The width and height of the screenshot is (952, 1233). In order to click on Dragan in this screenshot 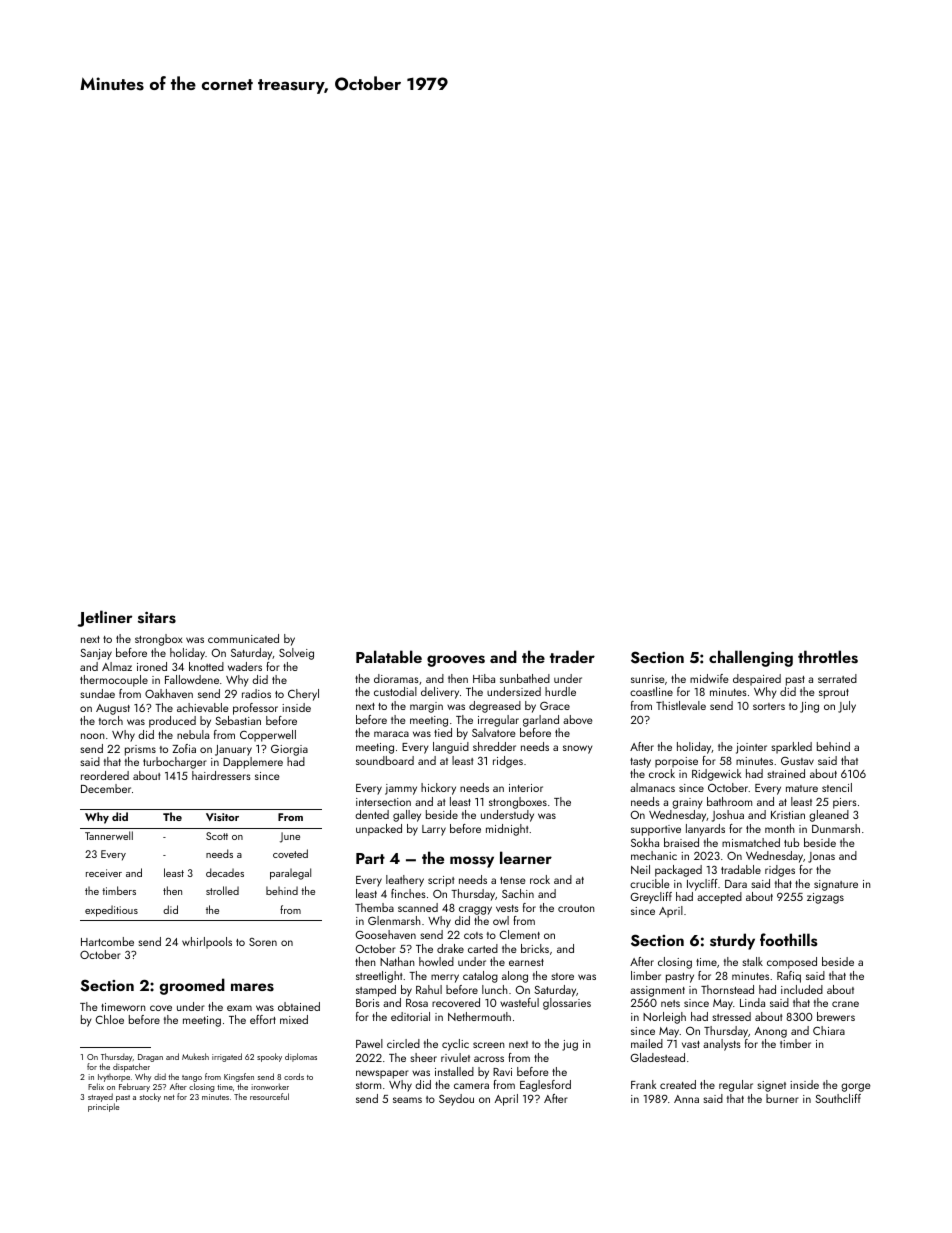, I will do `click(150, 1058)`.
